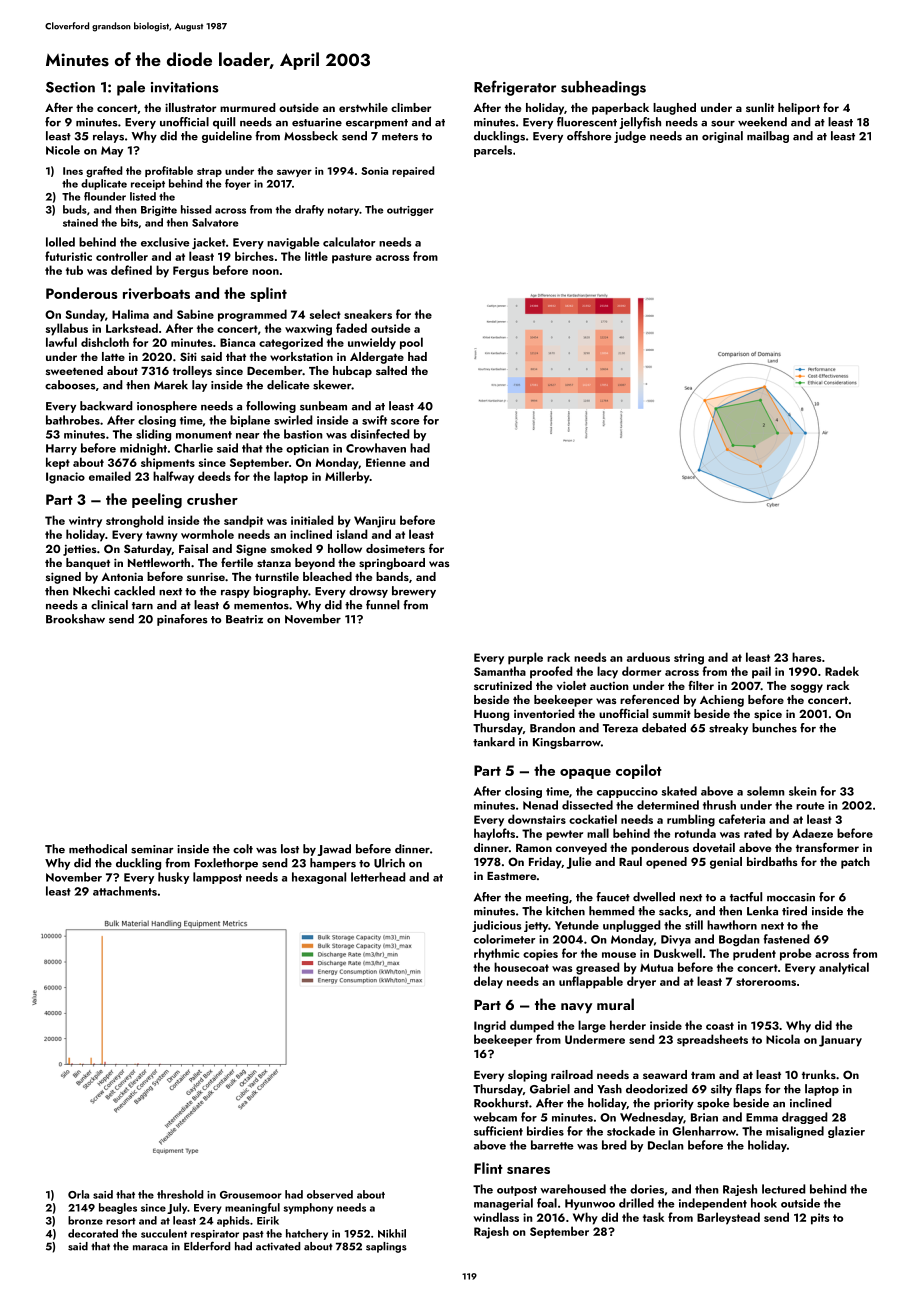 This image has width=924, height=1308. What do you see at coordinates (722, 137) in the image?
I see `original` at bounding box center [722, 137].
